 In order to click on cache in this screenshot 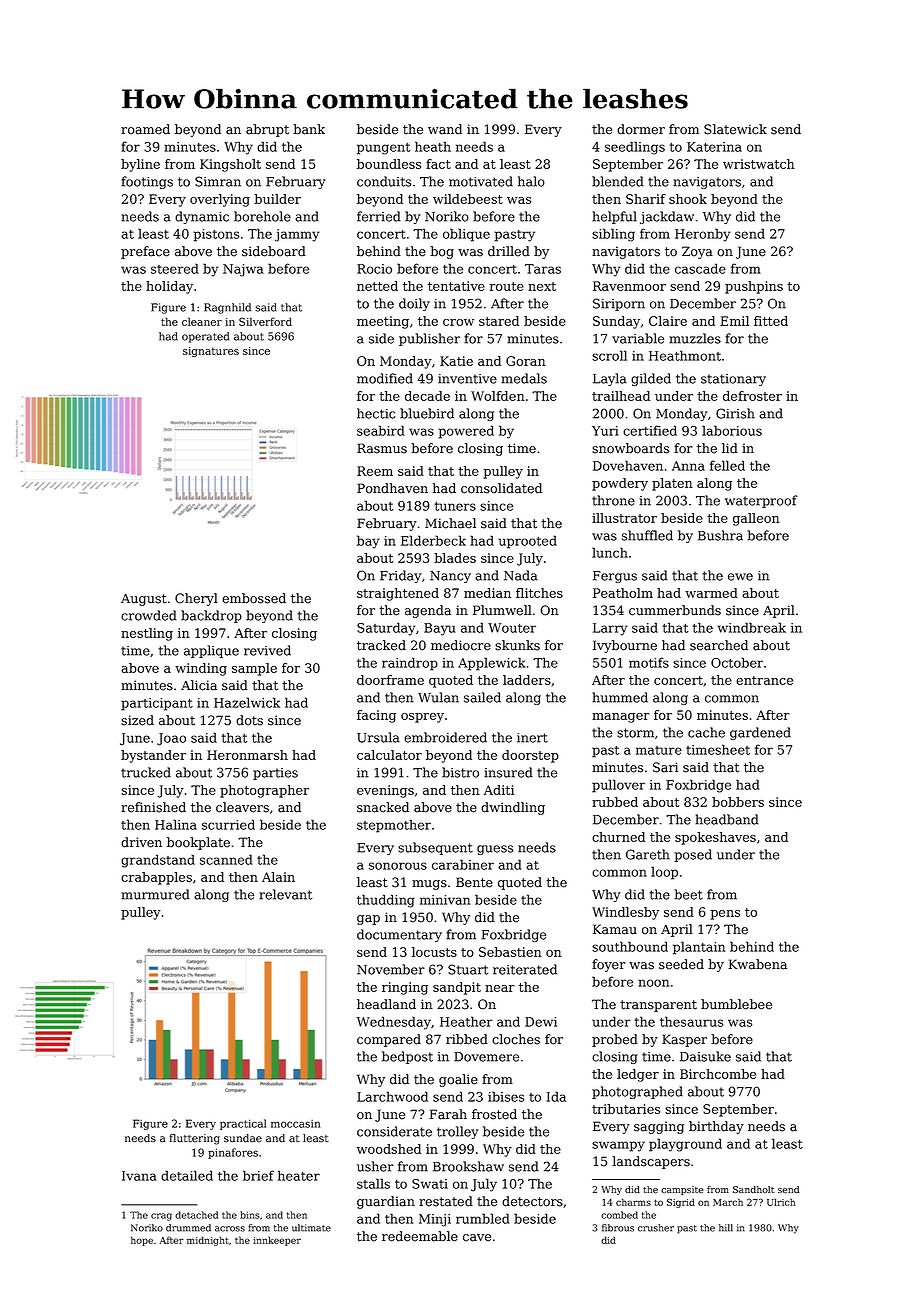, I will do `click(706, 732)`.
